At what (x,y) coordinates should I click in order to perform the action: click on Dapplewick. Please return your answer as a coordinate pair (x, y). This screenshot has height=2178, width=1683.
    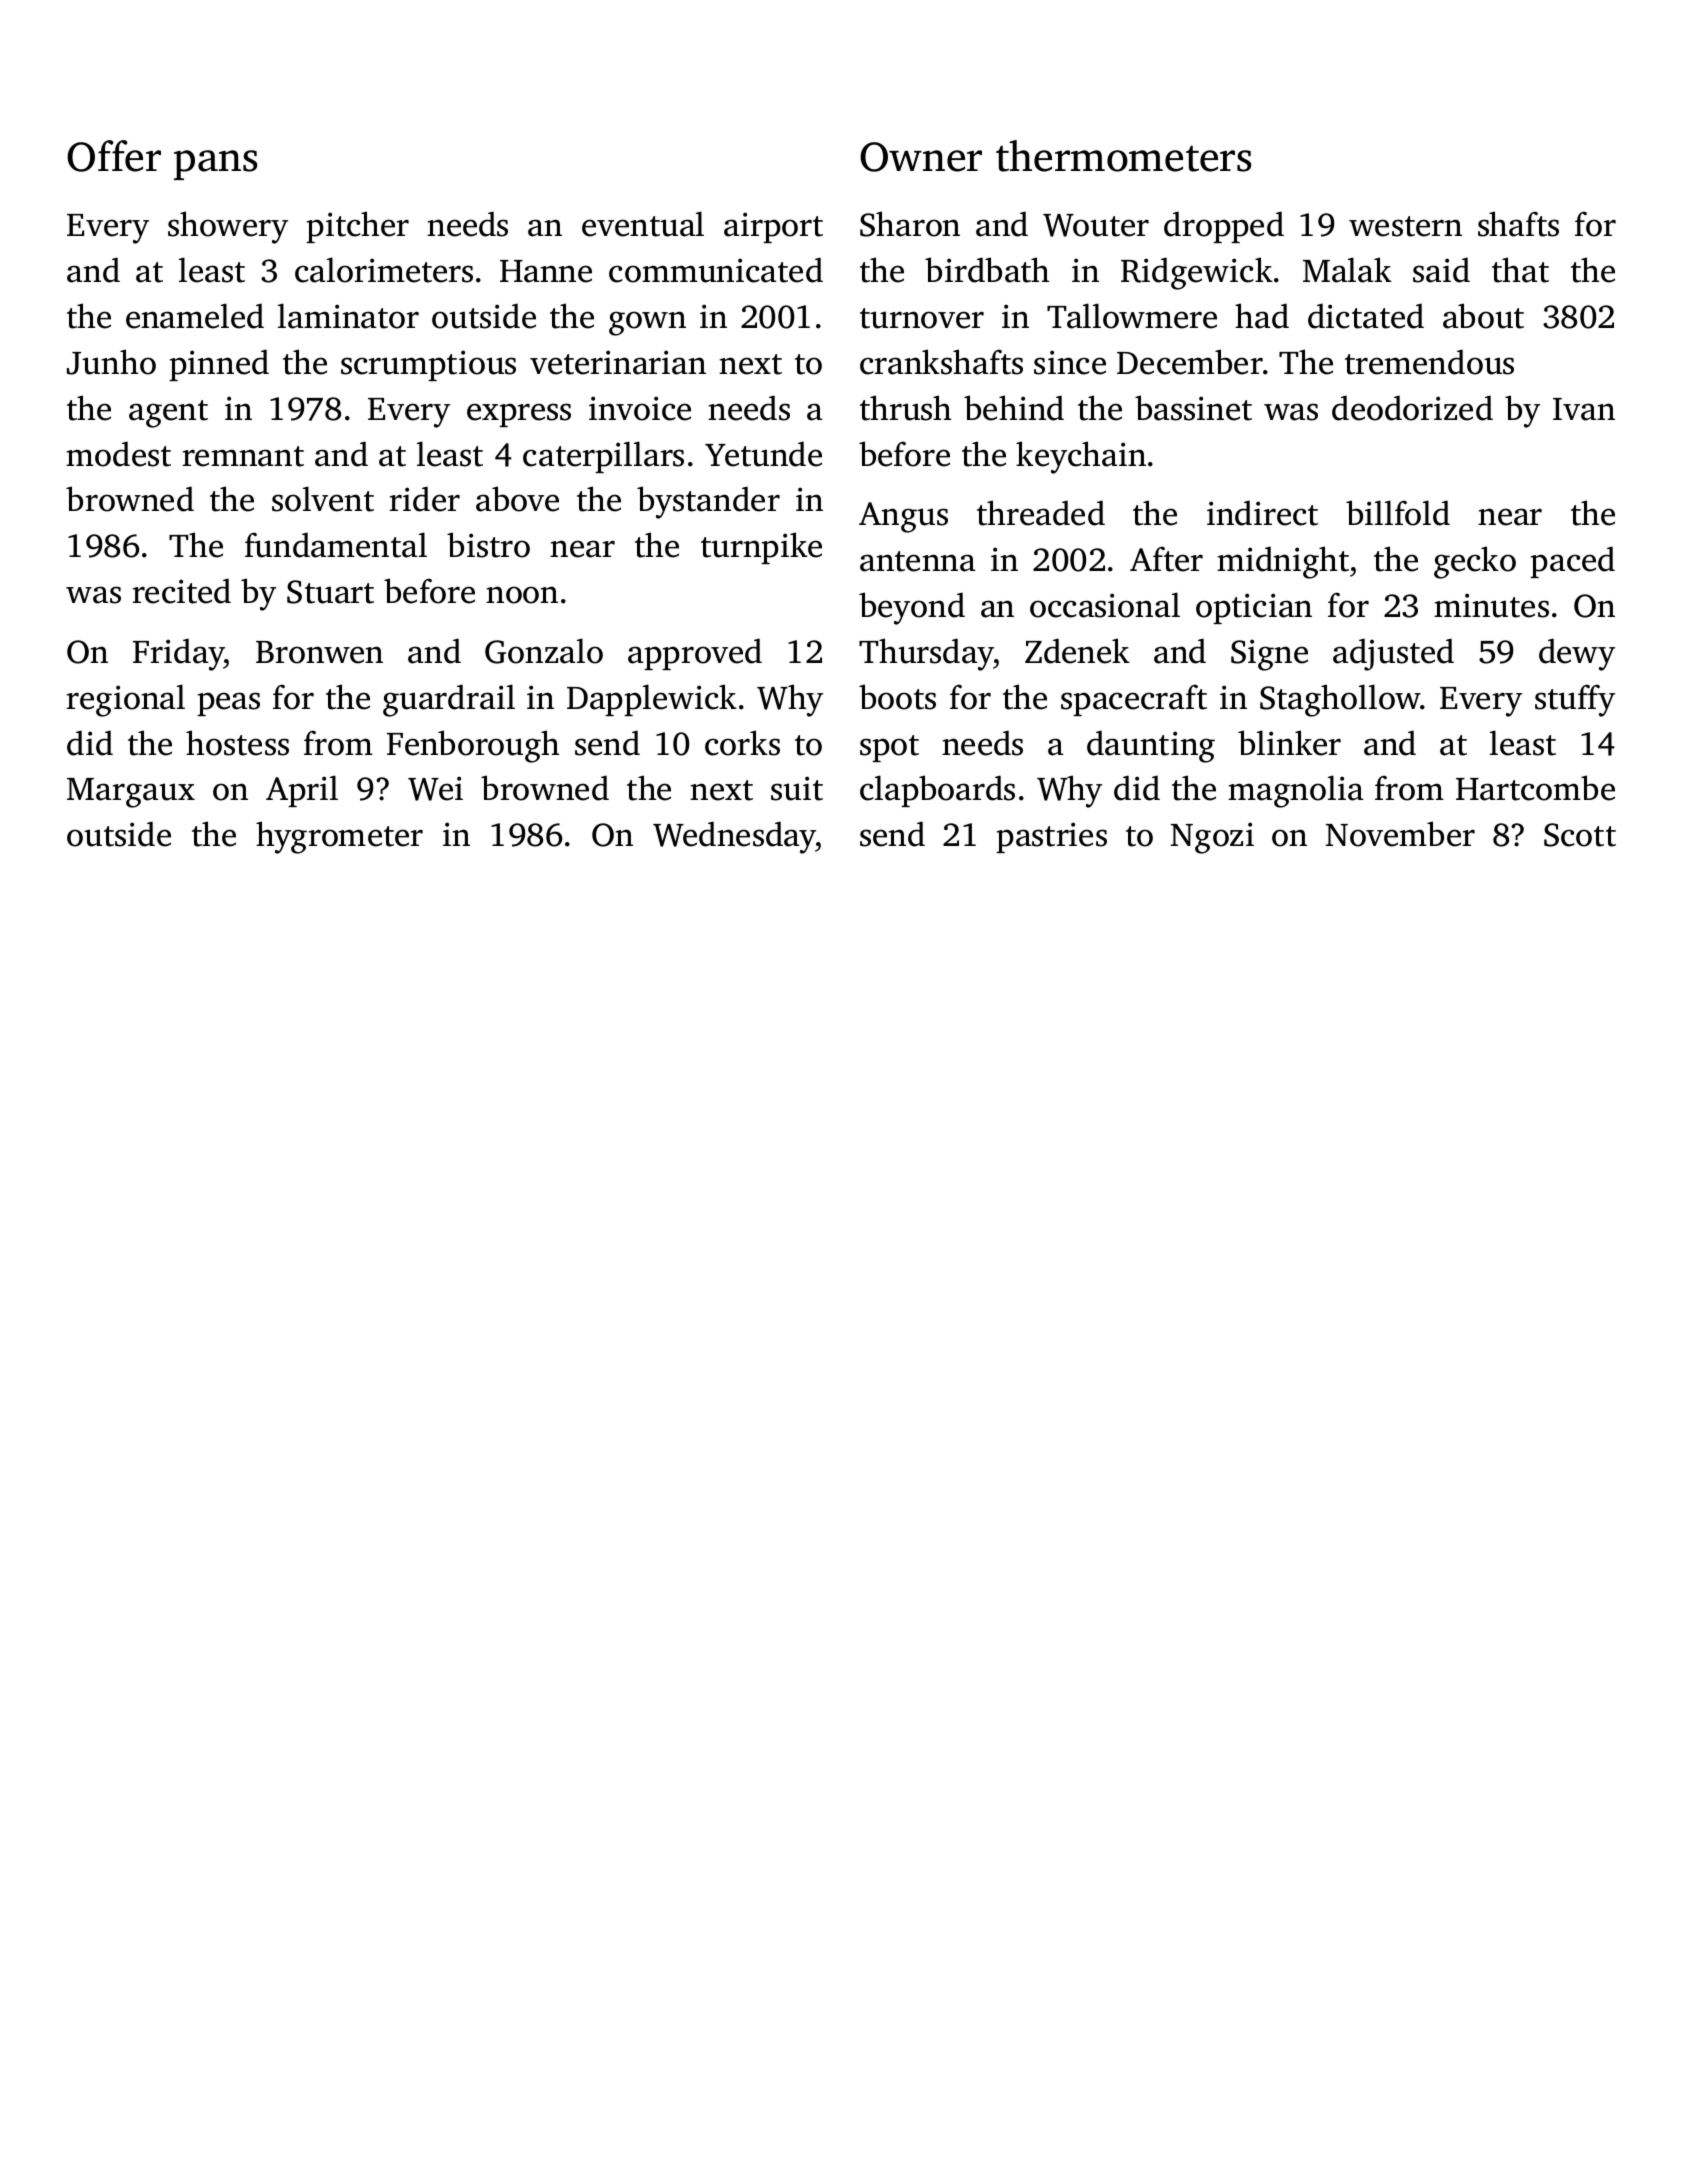
    Looking at the image, I should click on (652, 700).
